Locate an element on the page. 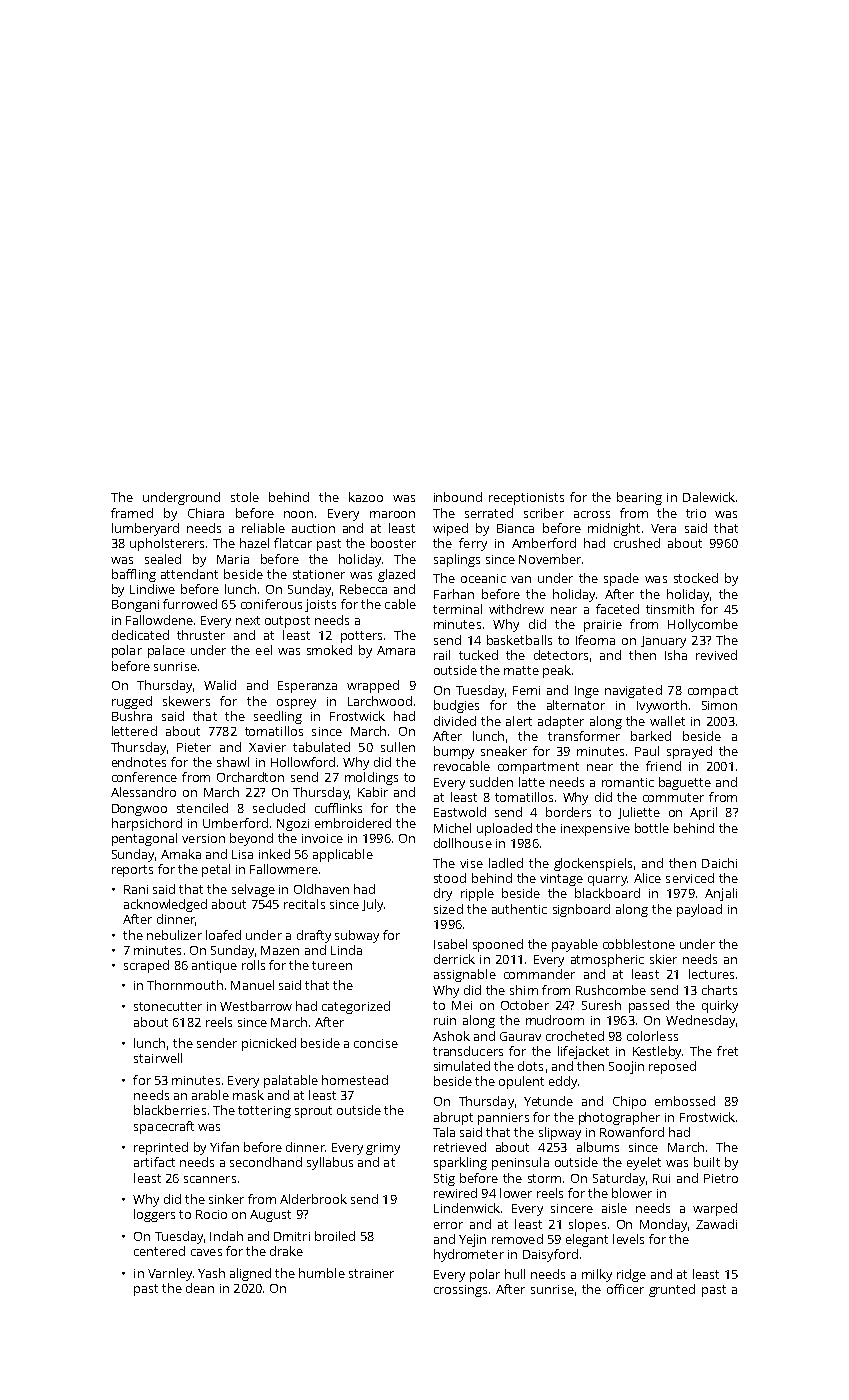 This page has height=1400, width=849. Kabir is located at coordinates (373, 792).
